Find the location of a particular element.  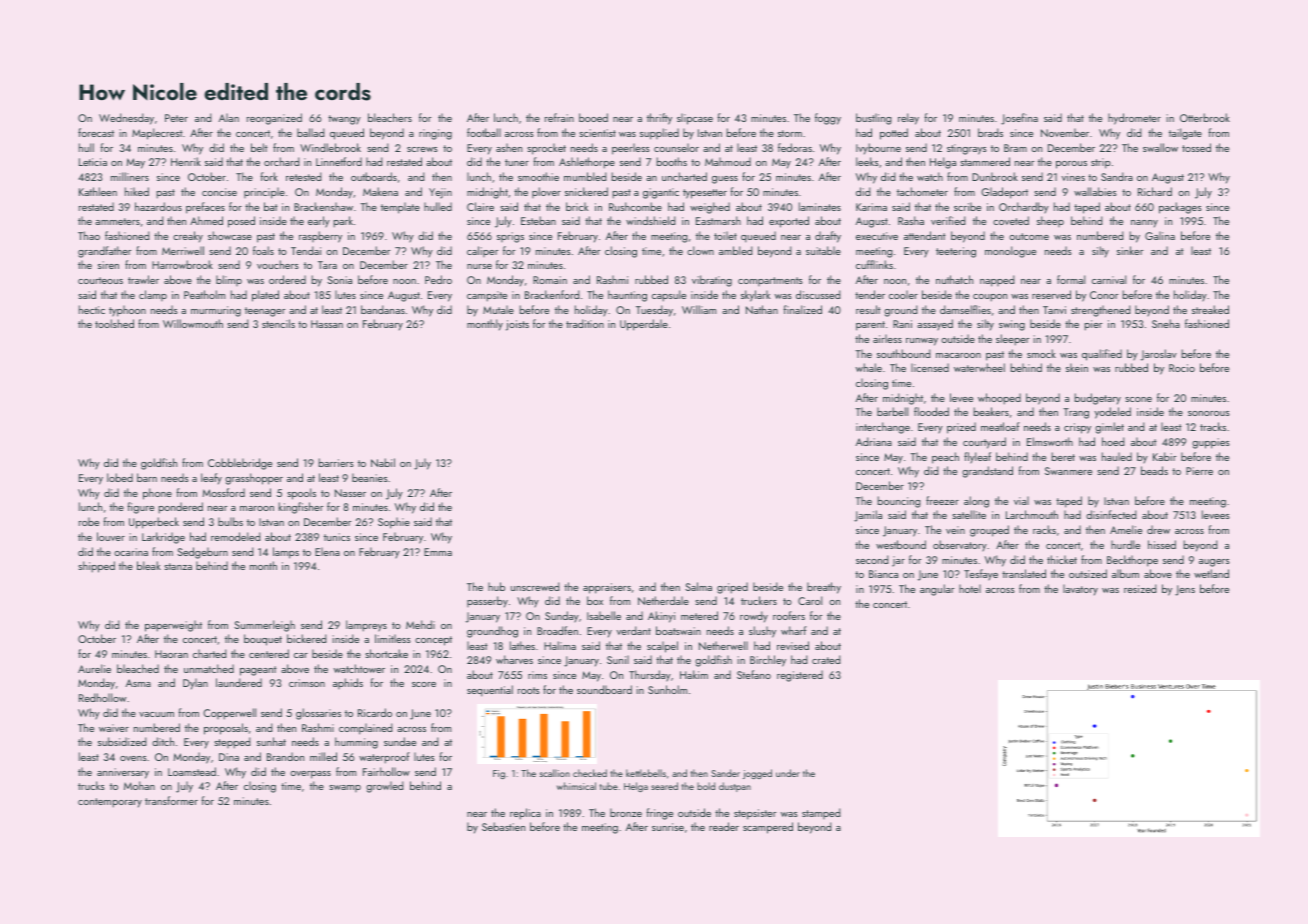

scientist is located at coordinates (597, 133).
